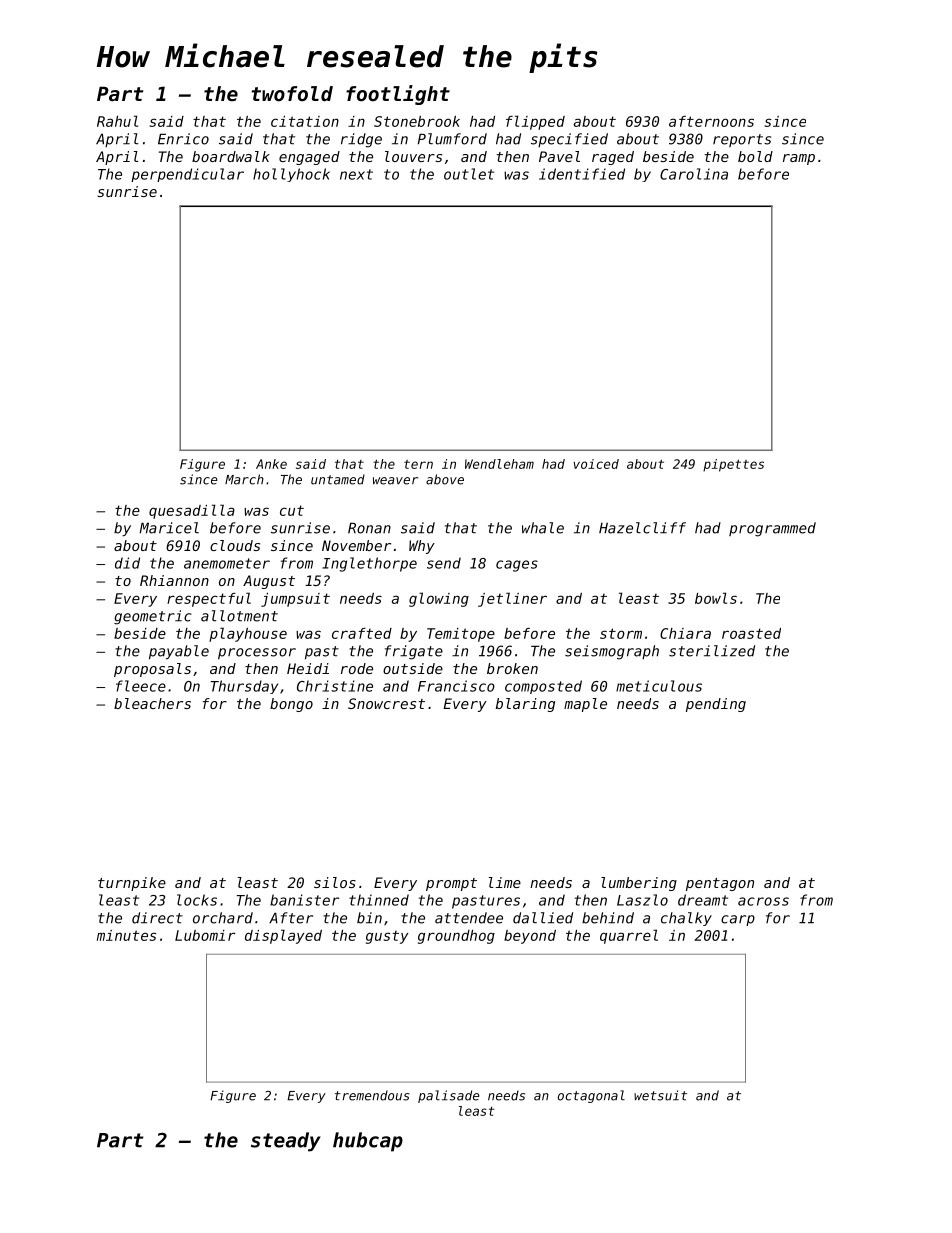  Describe the element at coordinates (535, 122) in the screenshot. I see `flipped` at that location.
